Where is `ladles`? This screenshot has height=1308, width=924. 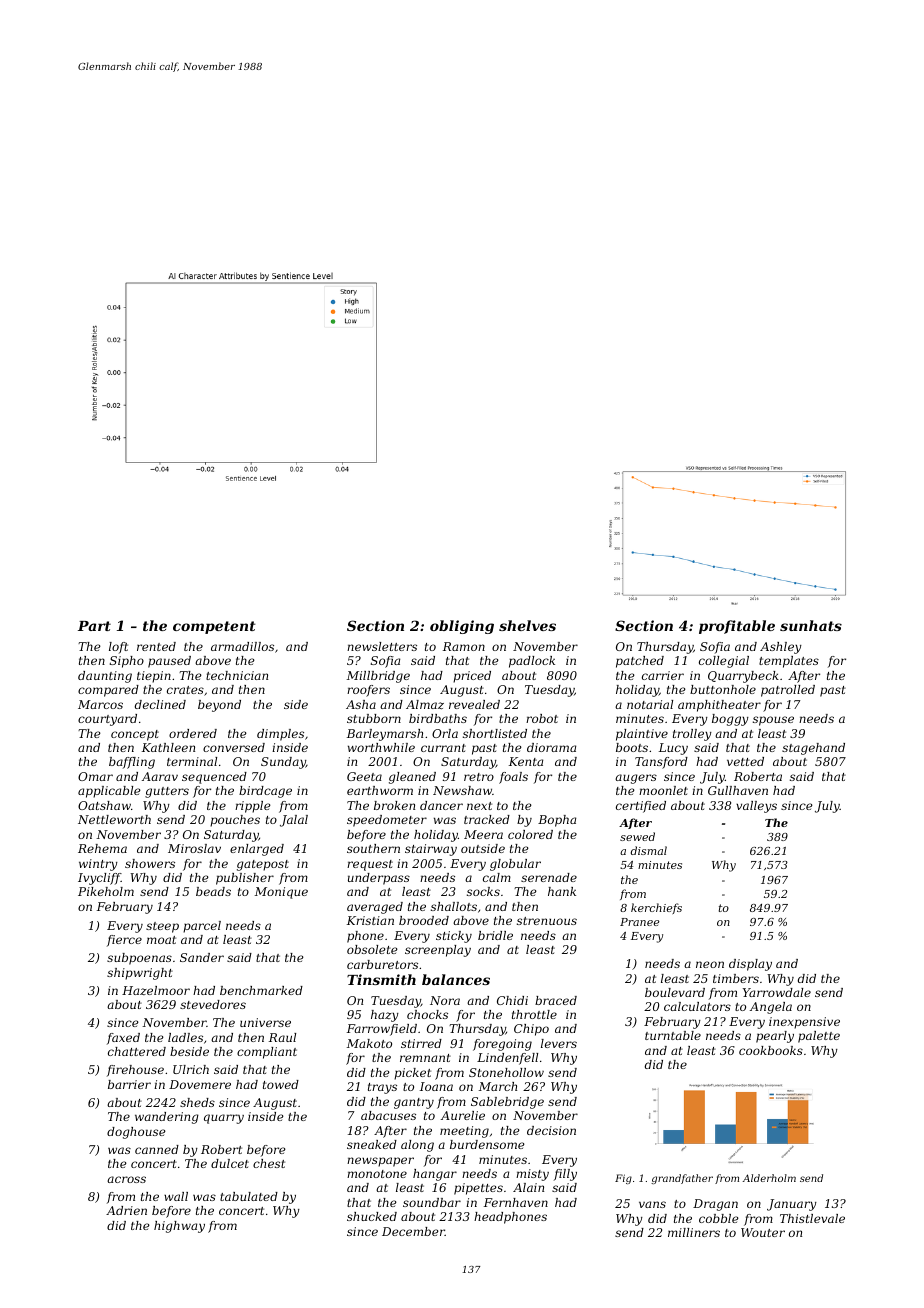
ladles is located at coordinates (185, 1037).
